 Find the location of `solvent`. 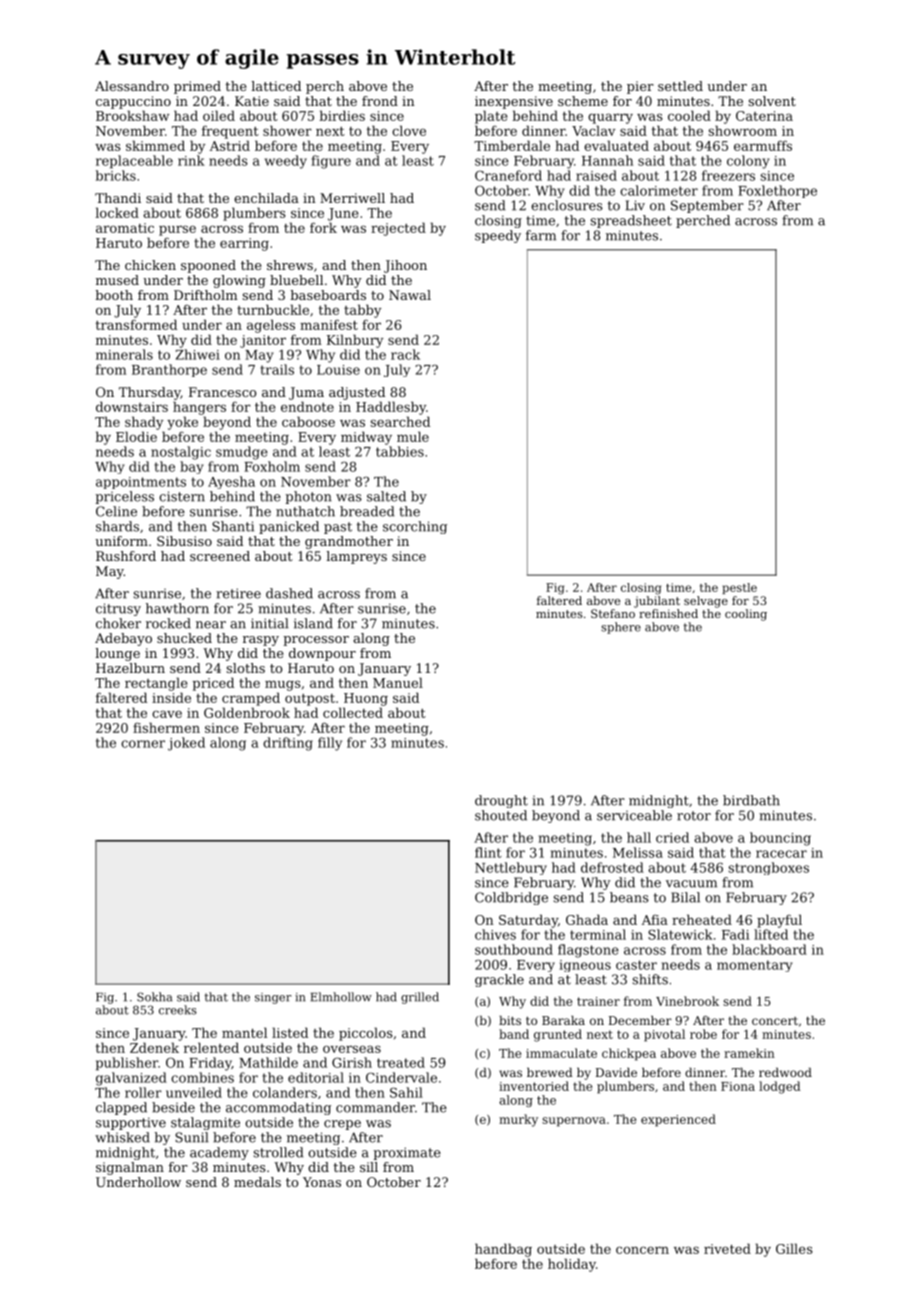

solvent is located at coordinates (772, 101).
